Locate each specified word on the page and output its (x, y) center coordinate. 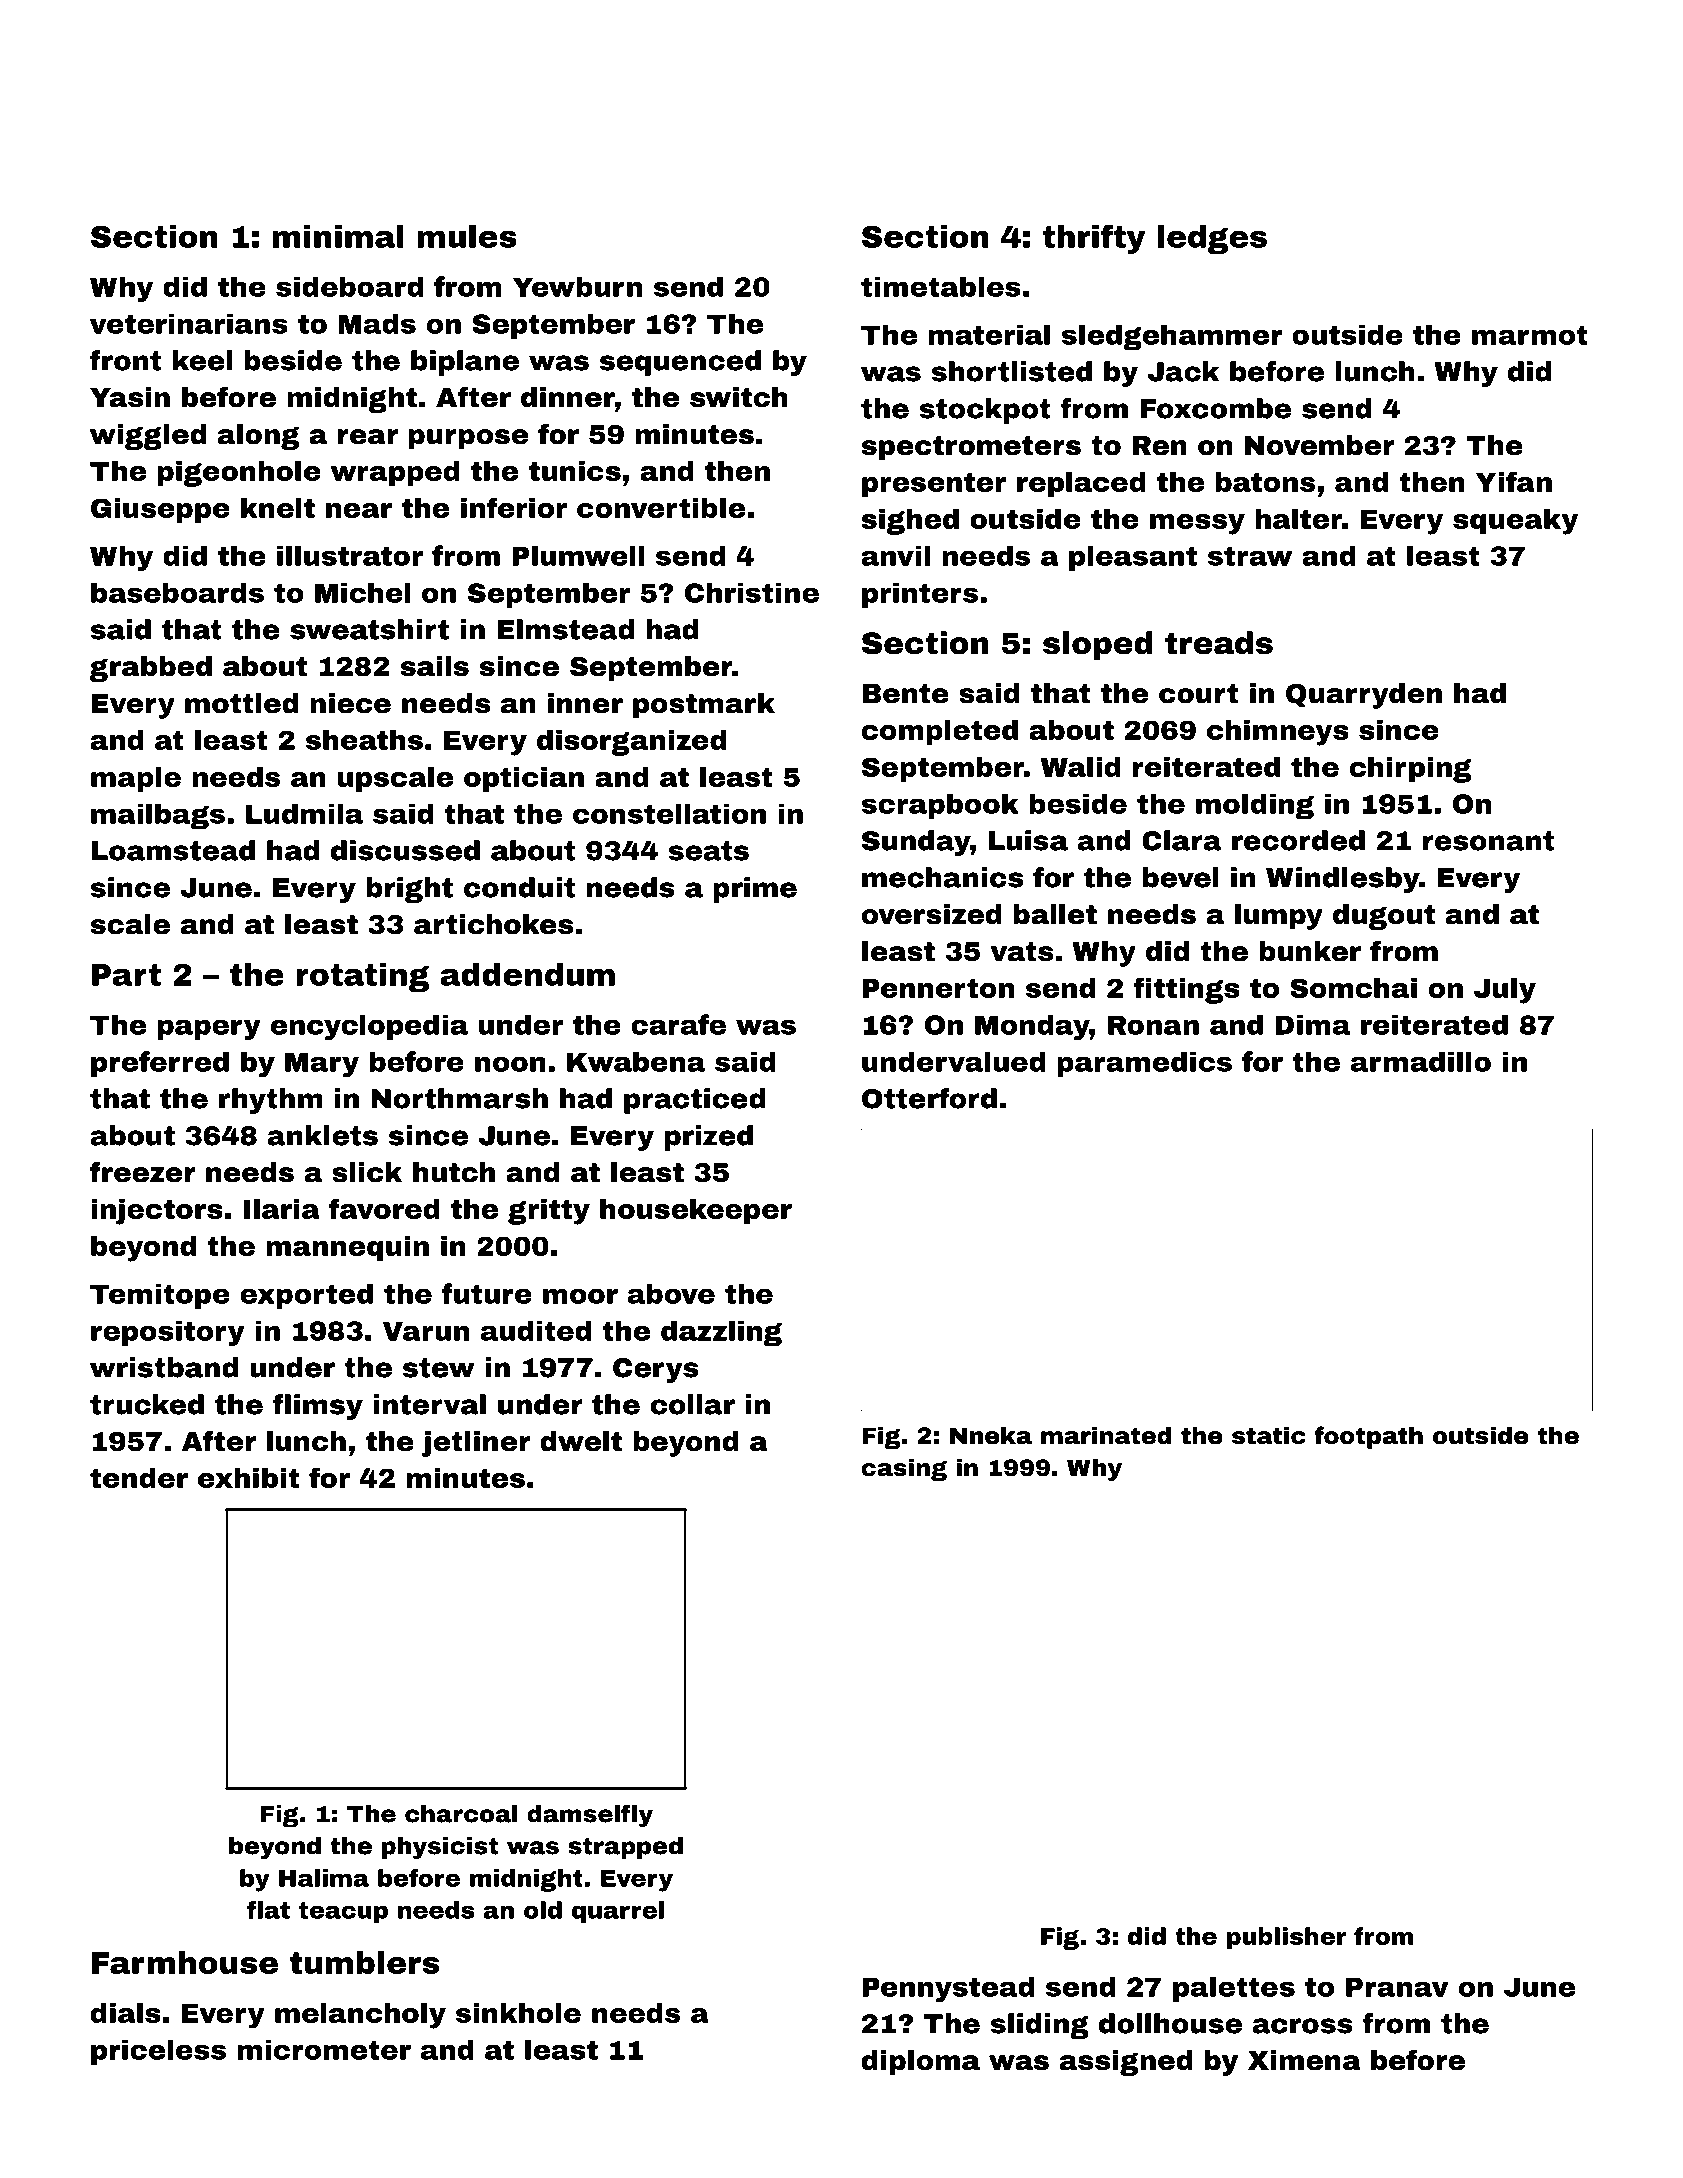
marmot (1530, 335)
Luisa (1028, 840)
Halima (324, 1878)
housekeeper (696, 1211)
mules (467, 236)
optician (524, 779)
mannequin (347, 1248)
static (1269, 1435)
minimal (338, 236)
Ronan (1153, 1025)
